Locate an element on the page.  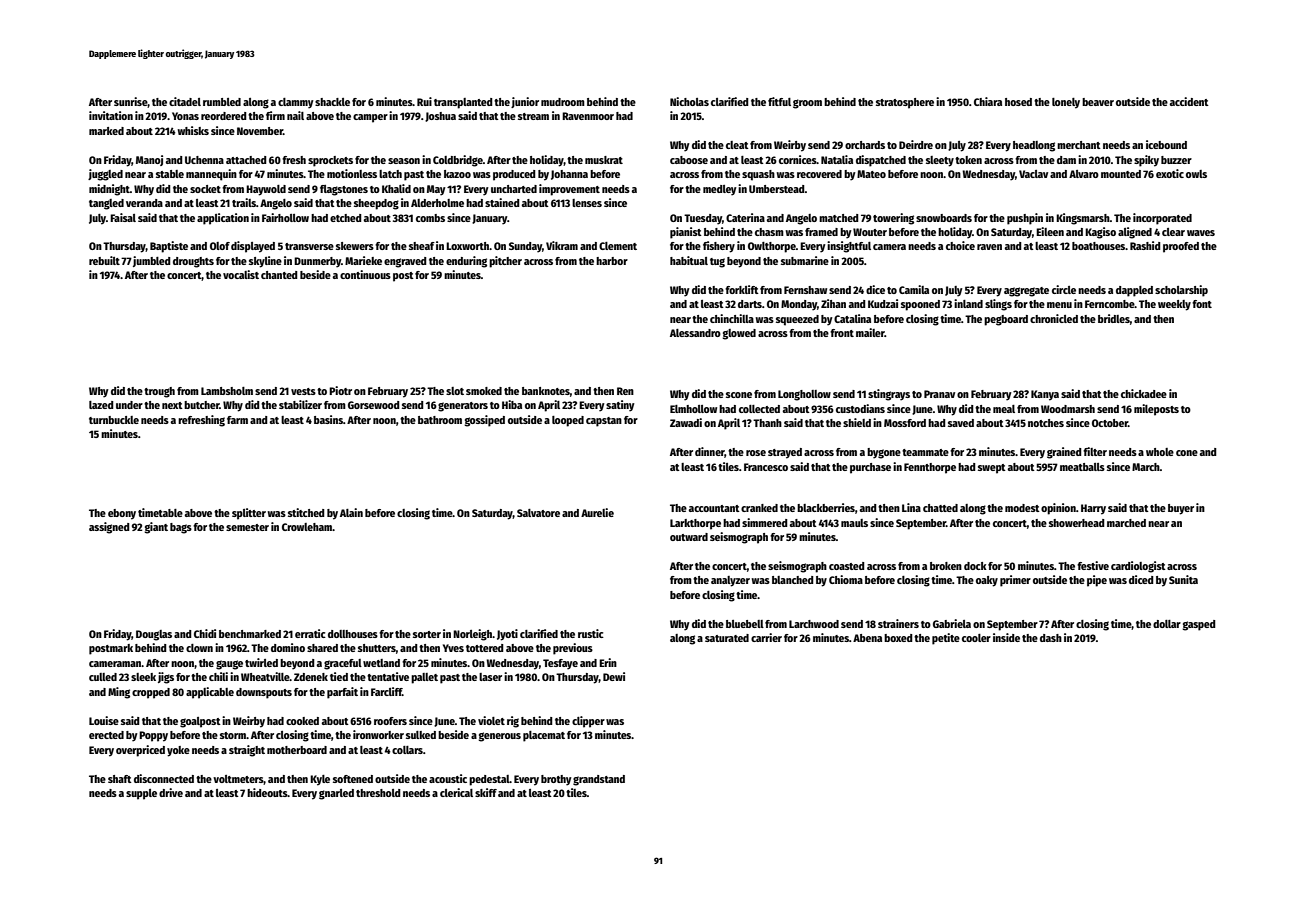
fitful is located at coordinates (779, 101).
